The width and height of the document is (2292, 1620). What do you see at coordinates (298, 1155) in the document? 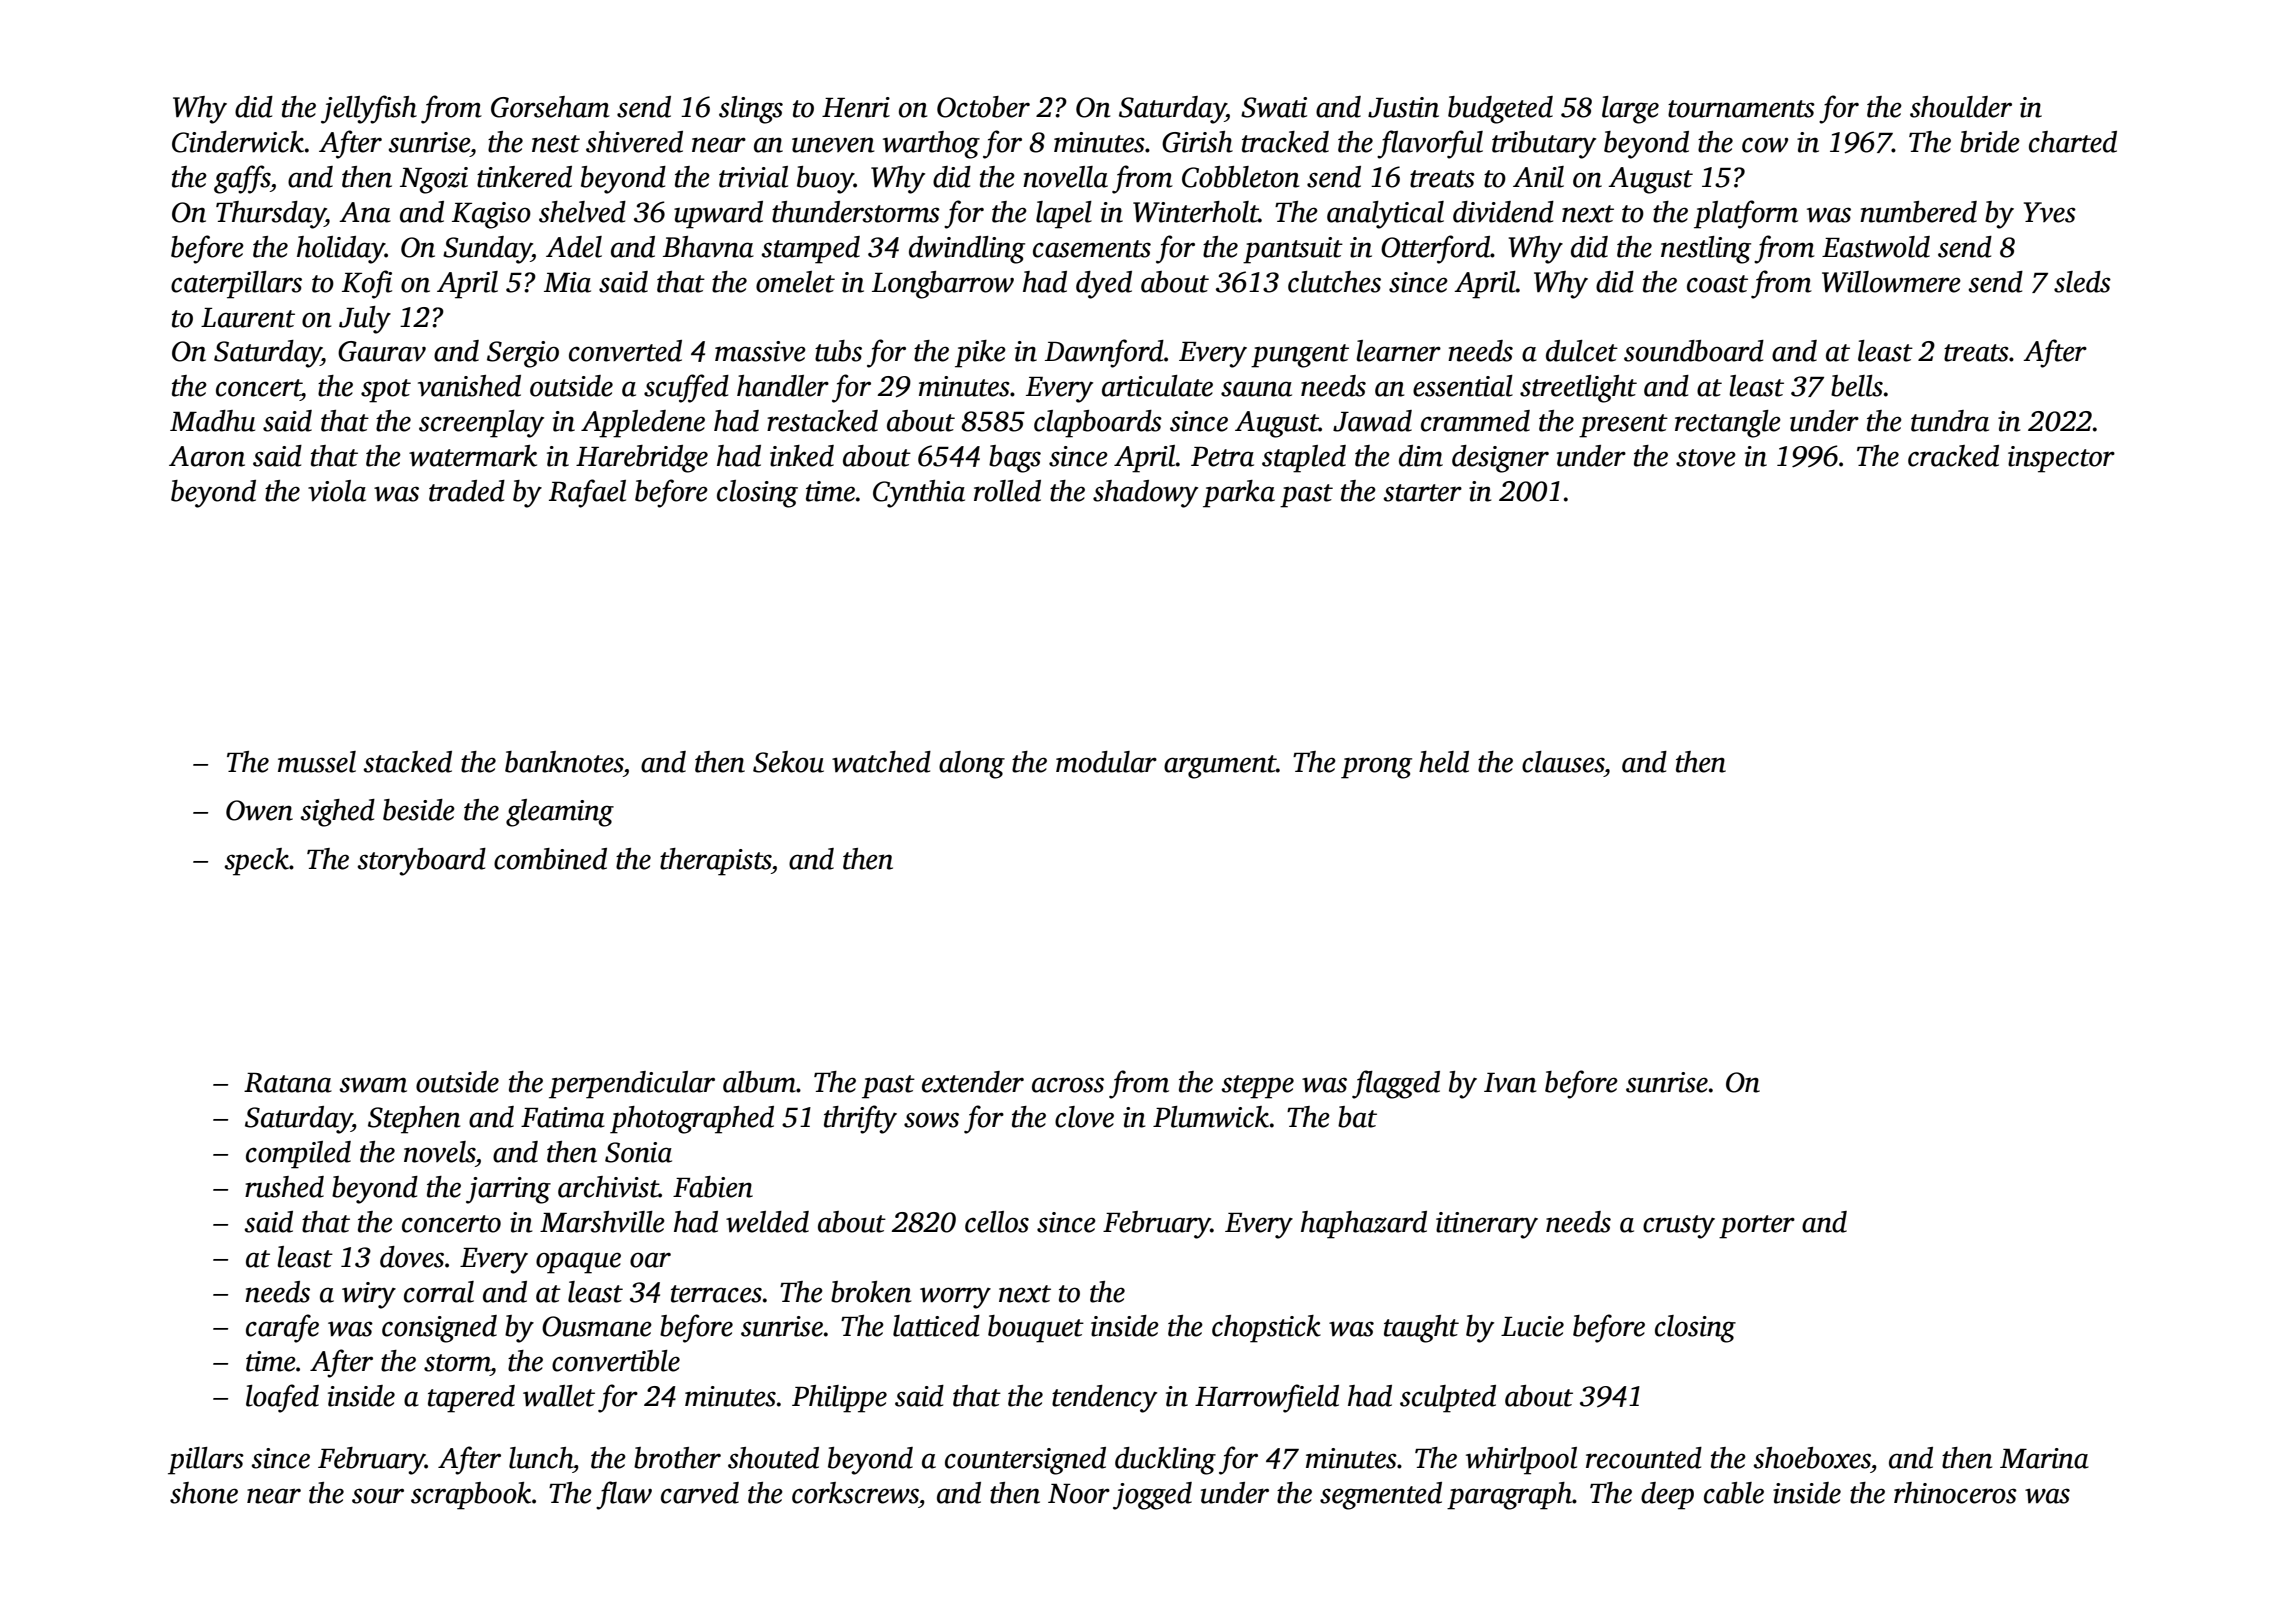
I see `compiled` at bounding box center [298, 1155].
